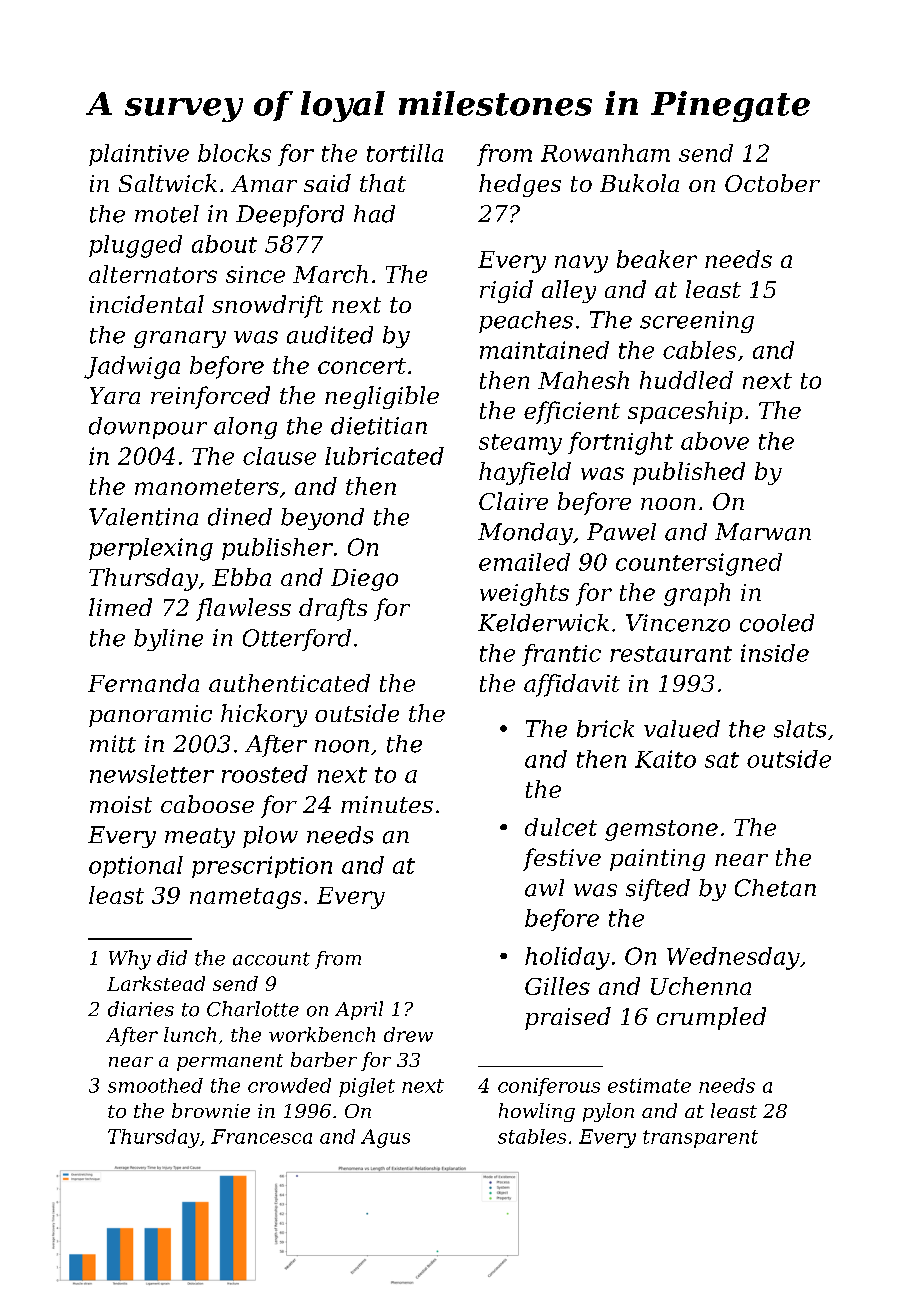  Describe the element at coordinates (234, 153) in the screenshot. I see `blocks` at that location.
